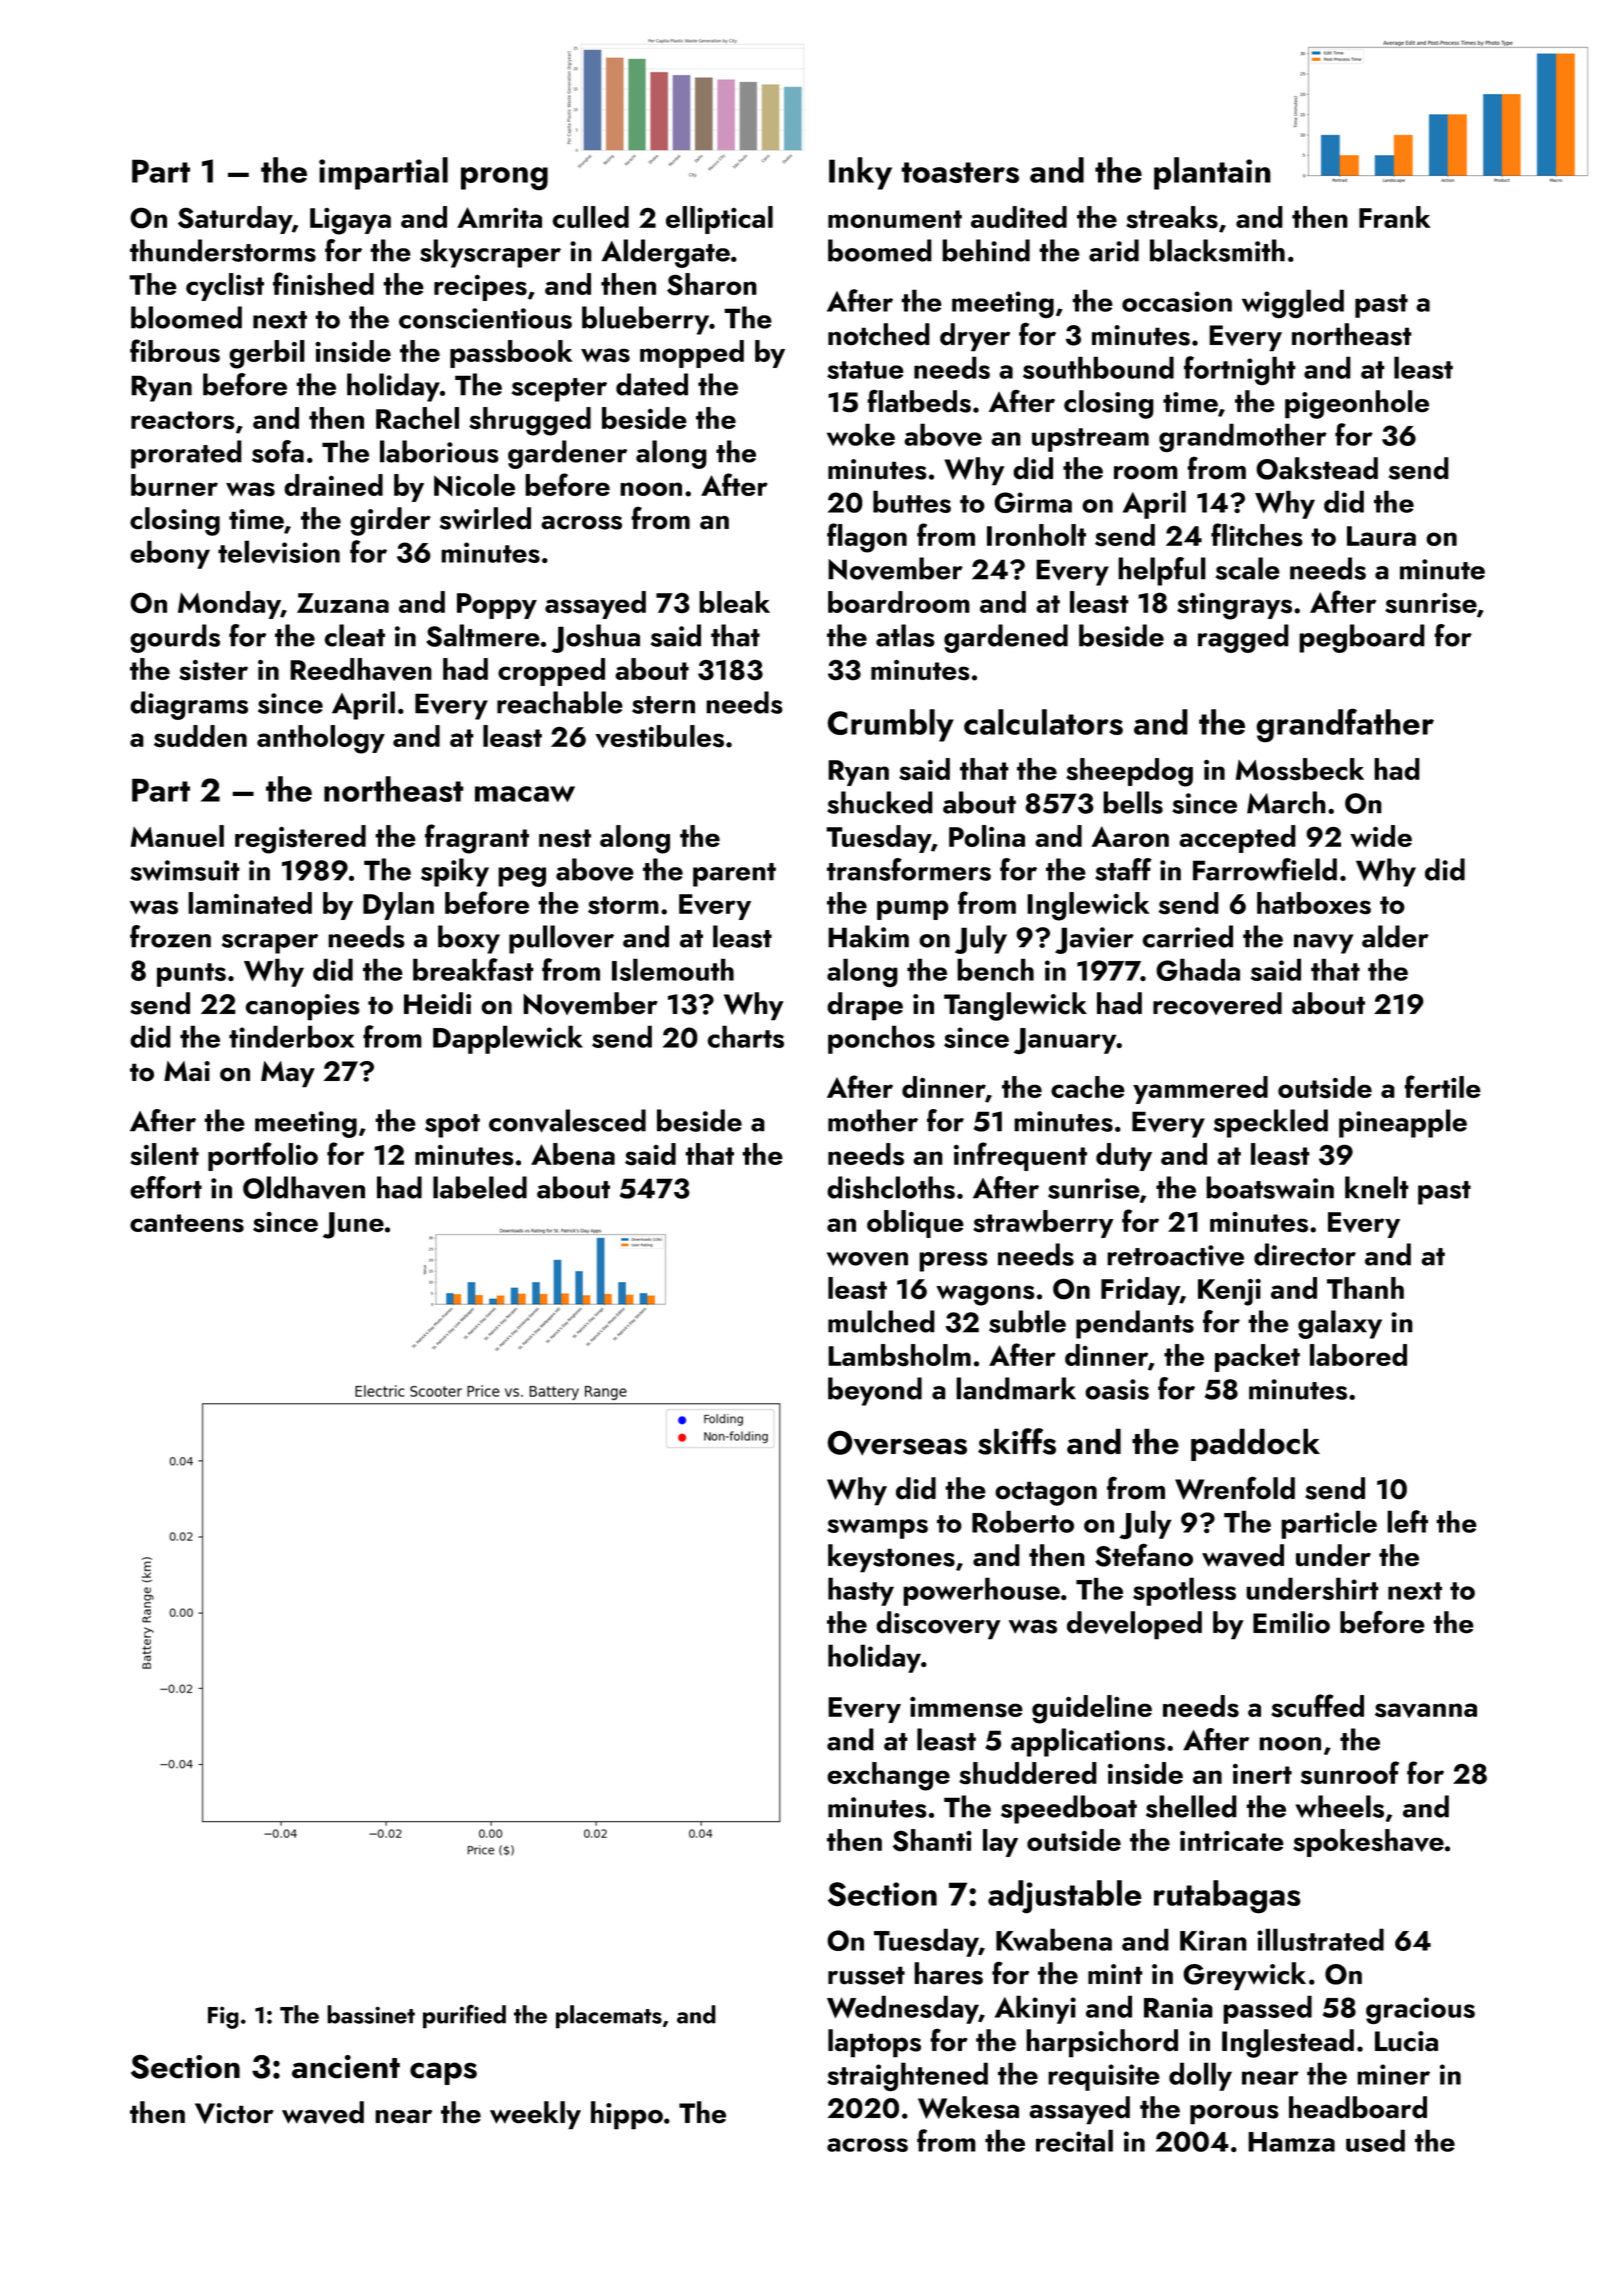 The width and height of the document is (1620, 2292). What do you see at coordinates (1035, 2009) in the document?
I see `Akinyi` at bounding box center [1035, 2009].
